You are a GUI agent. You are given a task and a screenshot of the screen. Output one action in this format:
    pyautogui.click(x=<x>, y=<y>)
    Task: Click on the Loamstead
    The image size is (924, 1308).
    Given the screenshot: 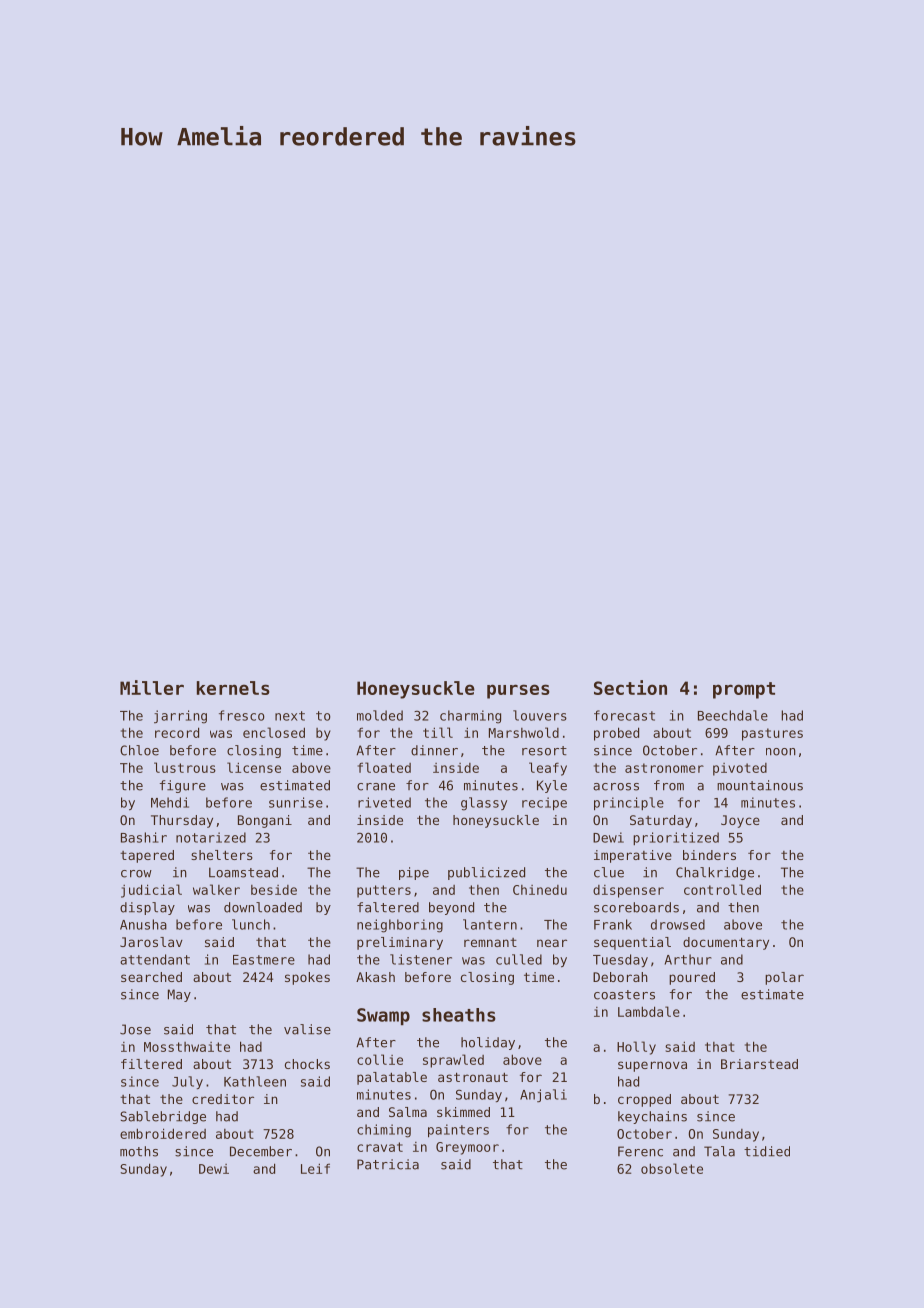 What is the action you would take?
    pyautogui.click(x=243, y=872)
